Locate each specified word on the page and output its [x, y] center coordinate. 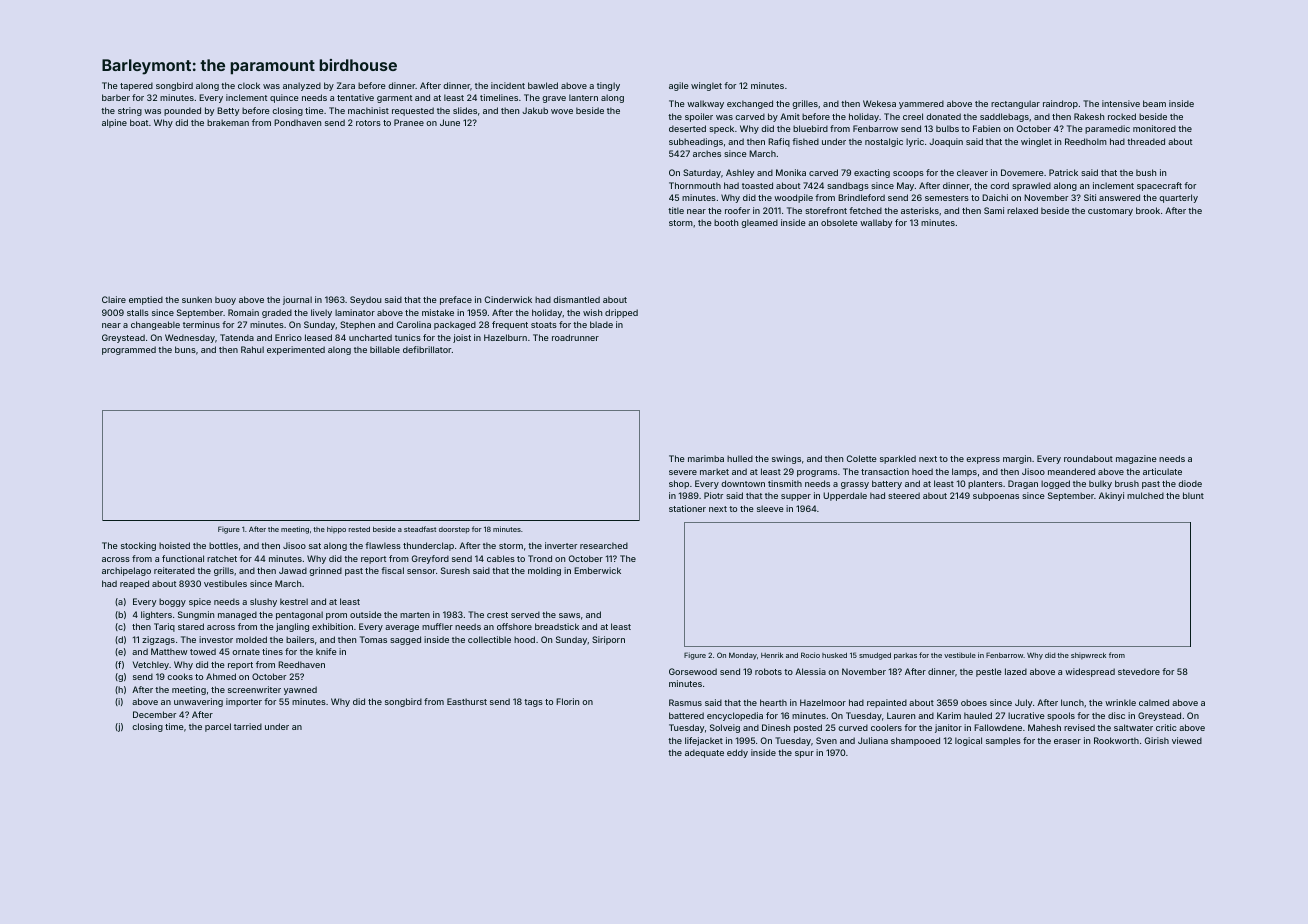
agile [679, 86]
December [154, 714]
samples [1003, 741]
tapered [136, 86]
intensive [1121, 103]
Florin [567, 701]
